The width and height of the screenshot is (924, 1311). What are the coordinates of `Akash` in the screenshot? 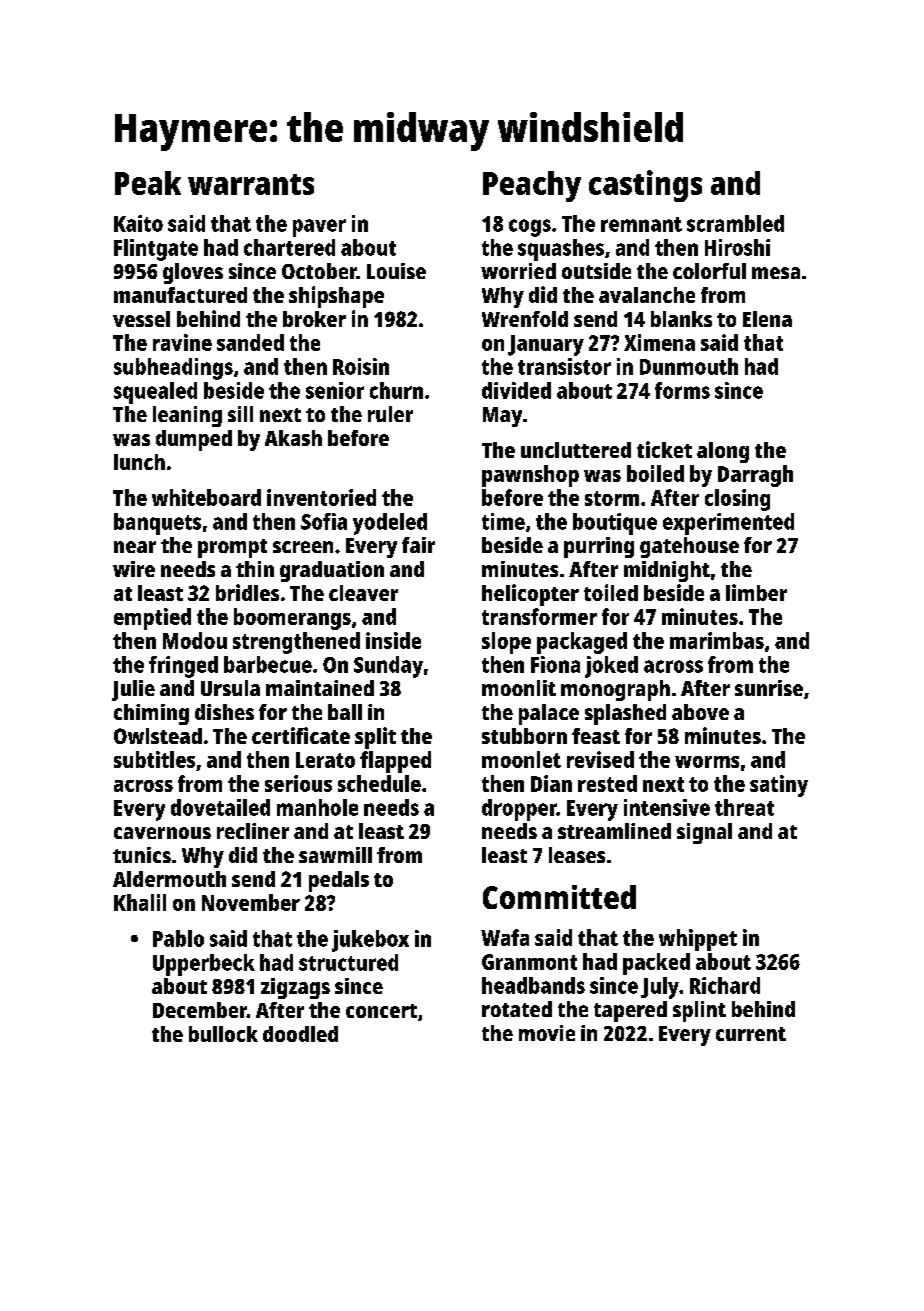 It's located at (293, 438).
